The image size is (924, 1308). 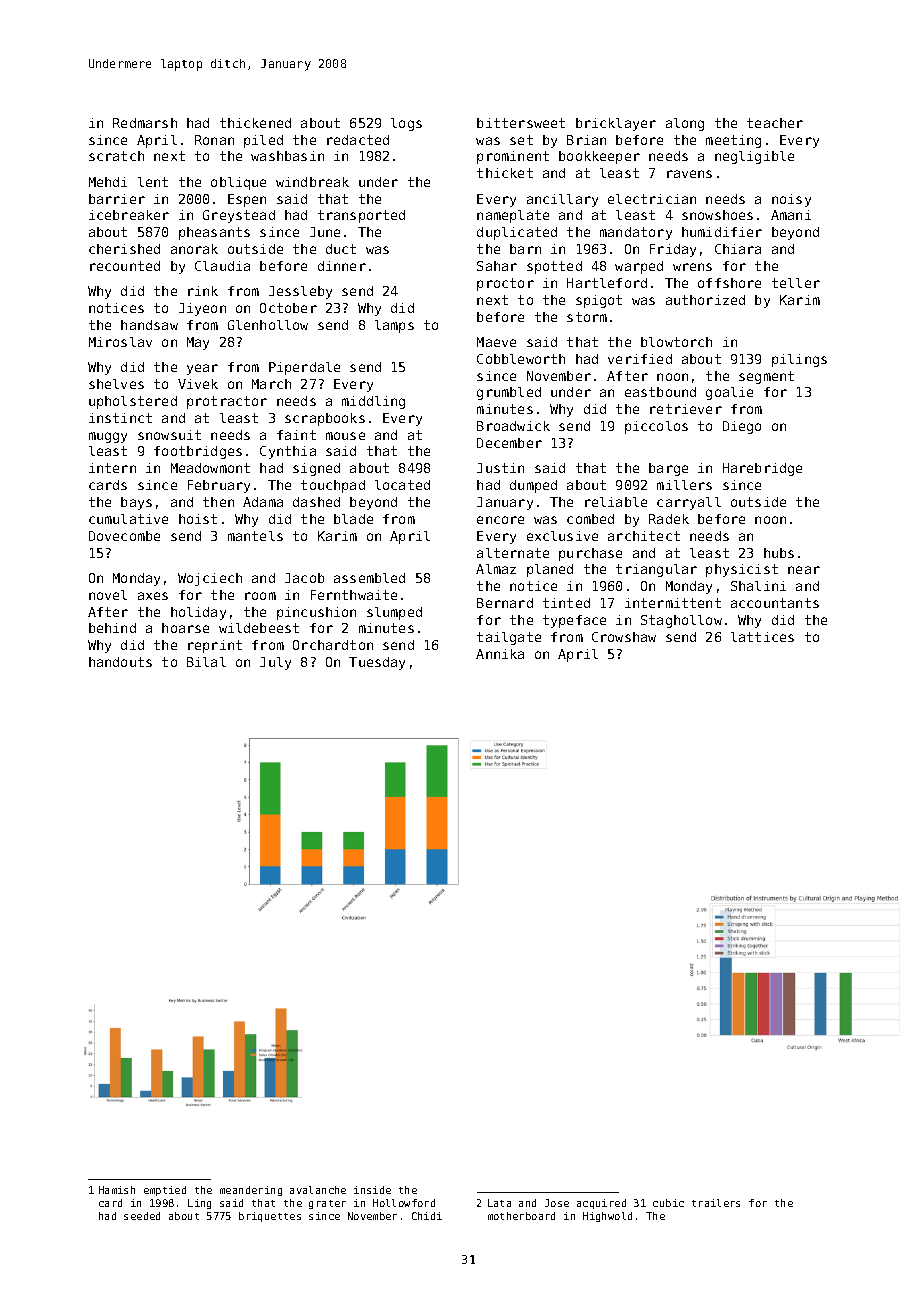 What do you see at coordinates (394, 326) in the screenshot?
I see `lamps` at bounding box center [394, 326].
